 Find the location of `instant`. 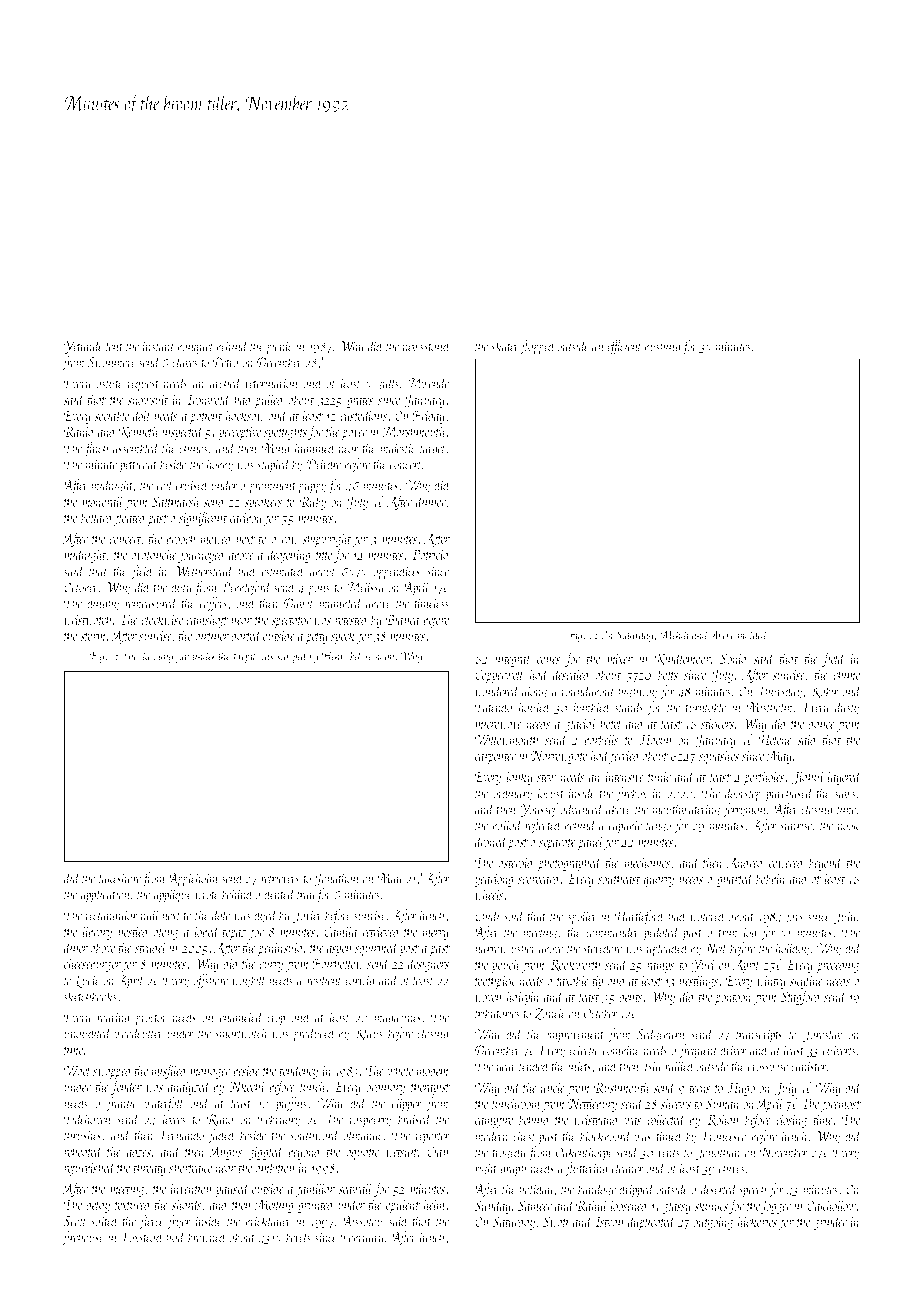

instant is located at coordinates (159, 346).
